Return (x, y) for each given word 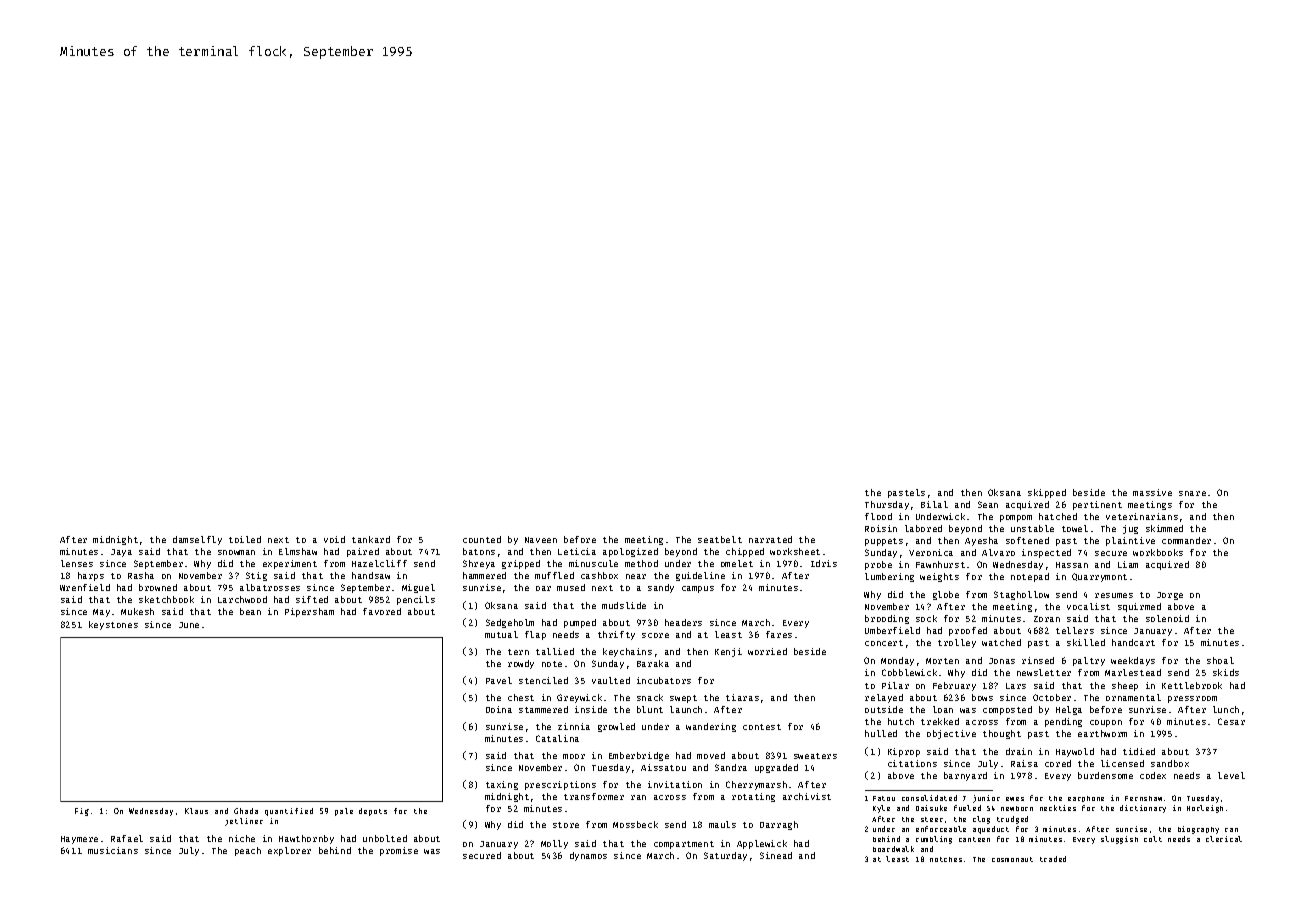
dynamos (588, 856)
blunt (650, 709)
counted (482, 539)
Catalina (557, 738)
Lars (1016, 686)
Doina (499, 709)
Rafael (127, 838)
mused (571, 587)
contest (762, 727)
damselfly (197, 540)
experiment (290, 564)
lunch (1226, 709)
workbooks (1158, 552)
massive (1152, 492)
